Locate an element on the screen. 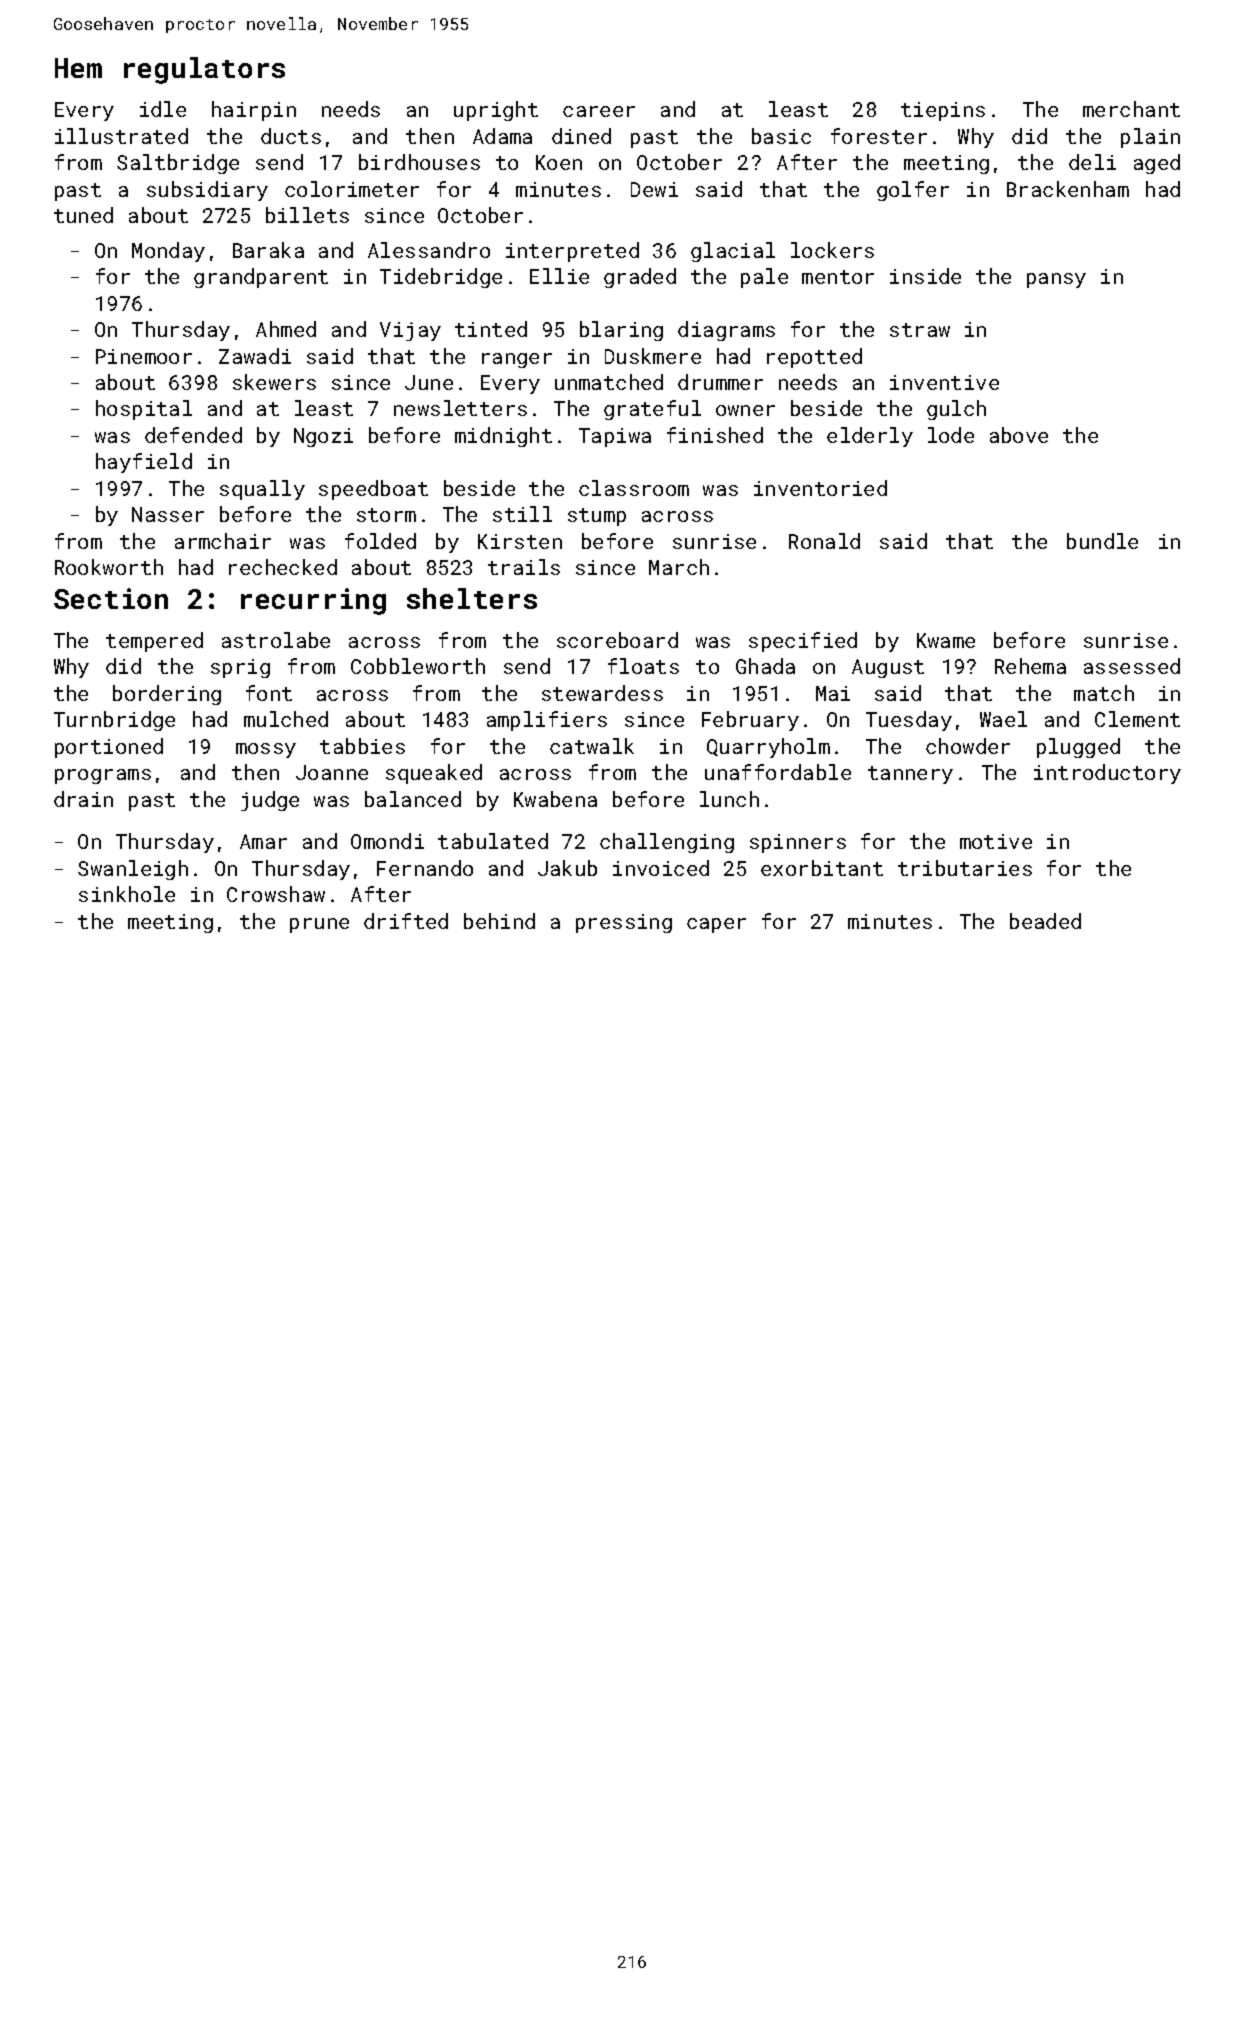 The height and width of the screenshot is (2034, 1235). Rookworth is located at coordinates (109, 567).
